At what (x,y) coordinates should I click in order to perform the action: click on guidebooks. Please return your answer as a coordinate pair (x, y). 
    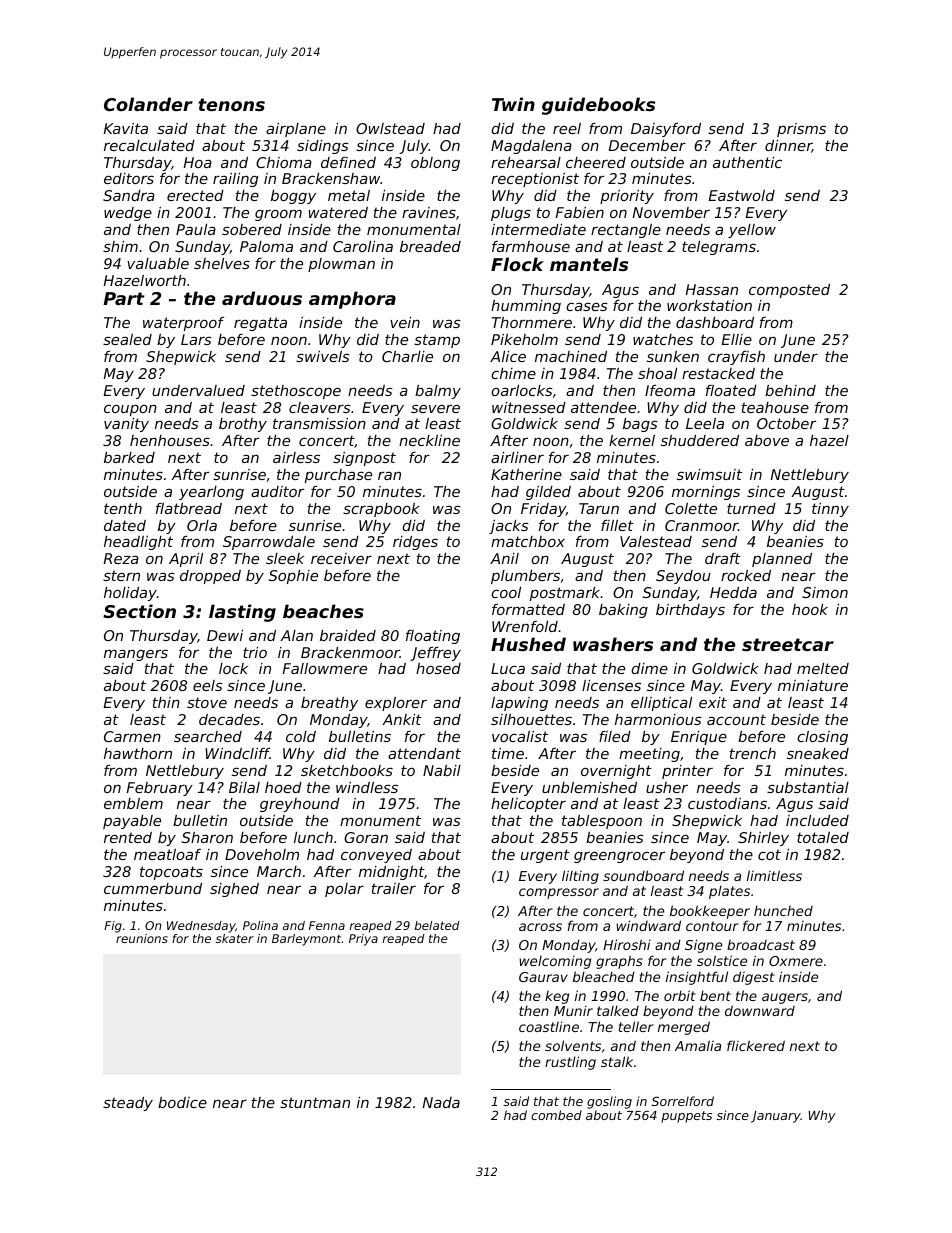
    Looking at the image, I should click on (598, 106).
